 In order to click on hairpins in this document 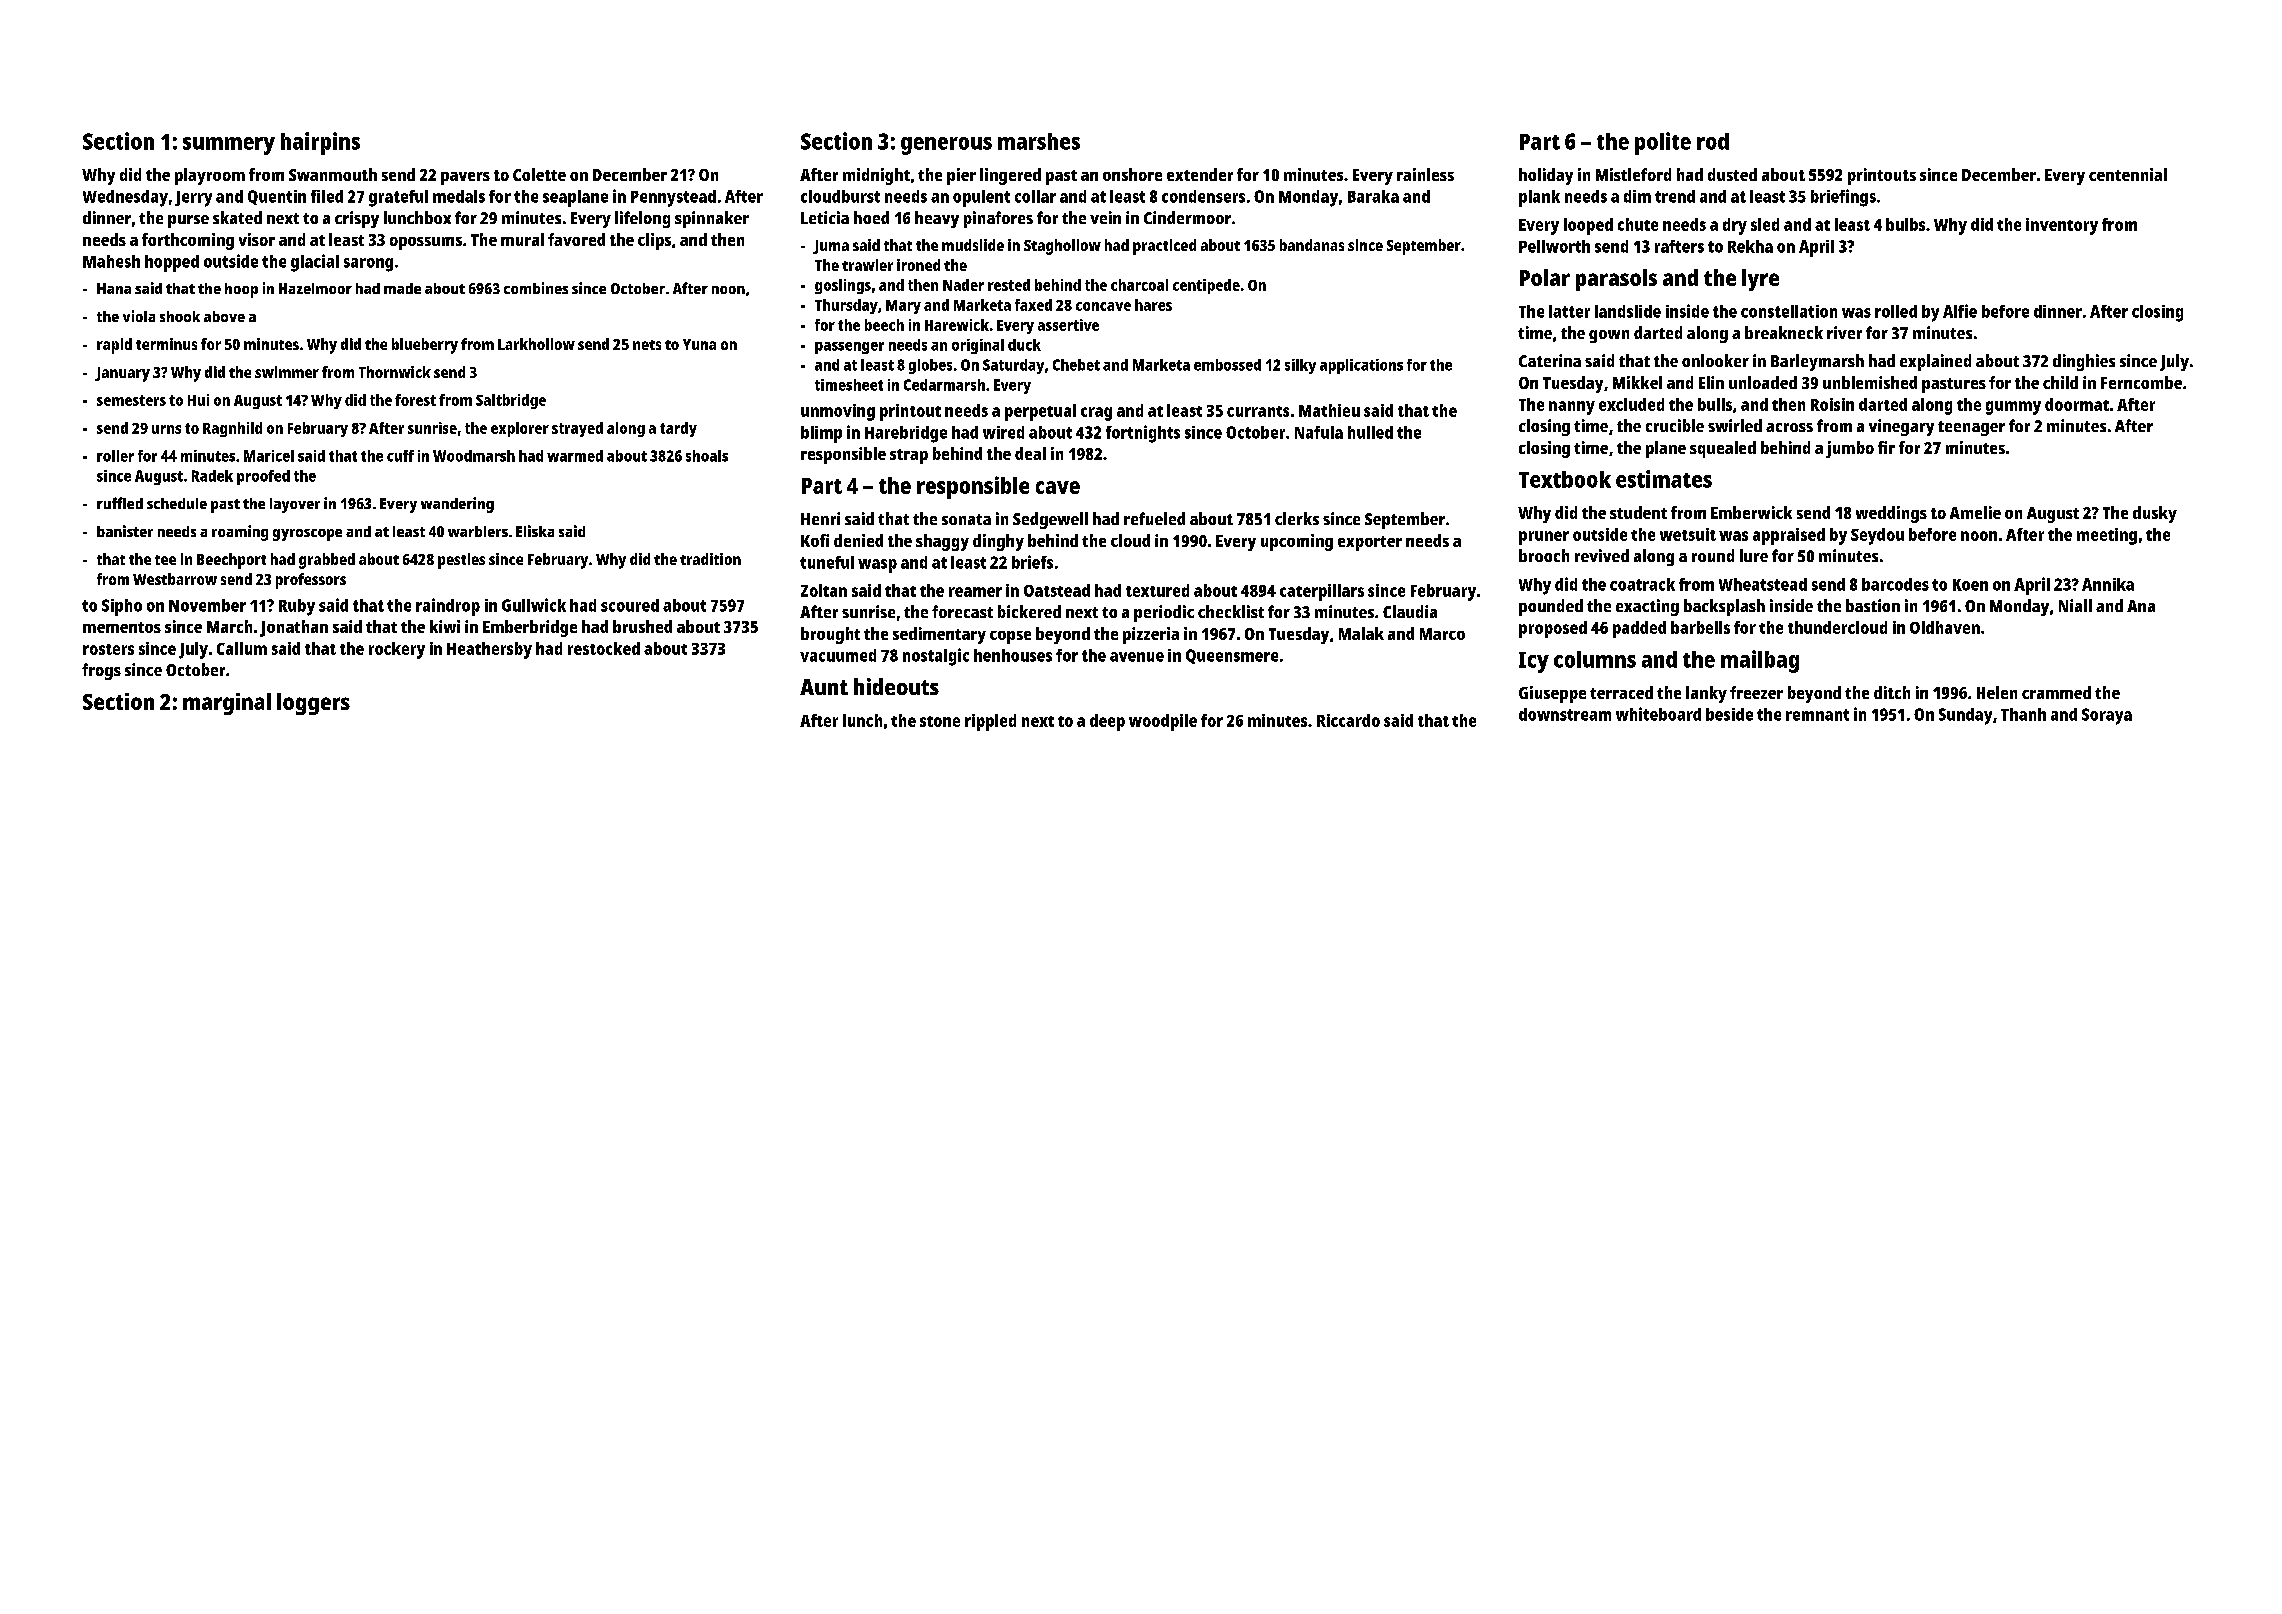, I will do `click(320, 143)`.
